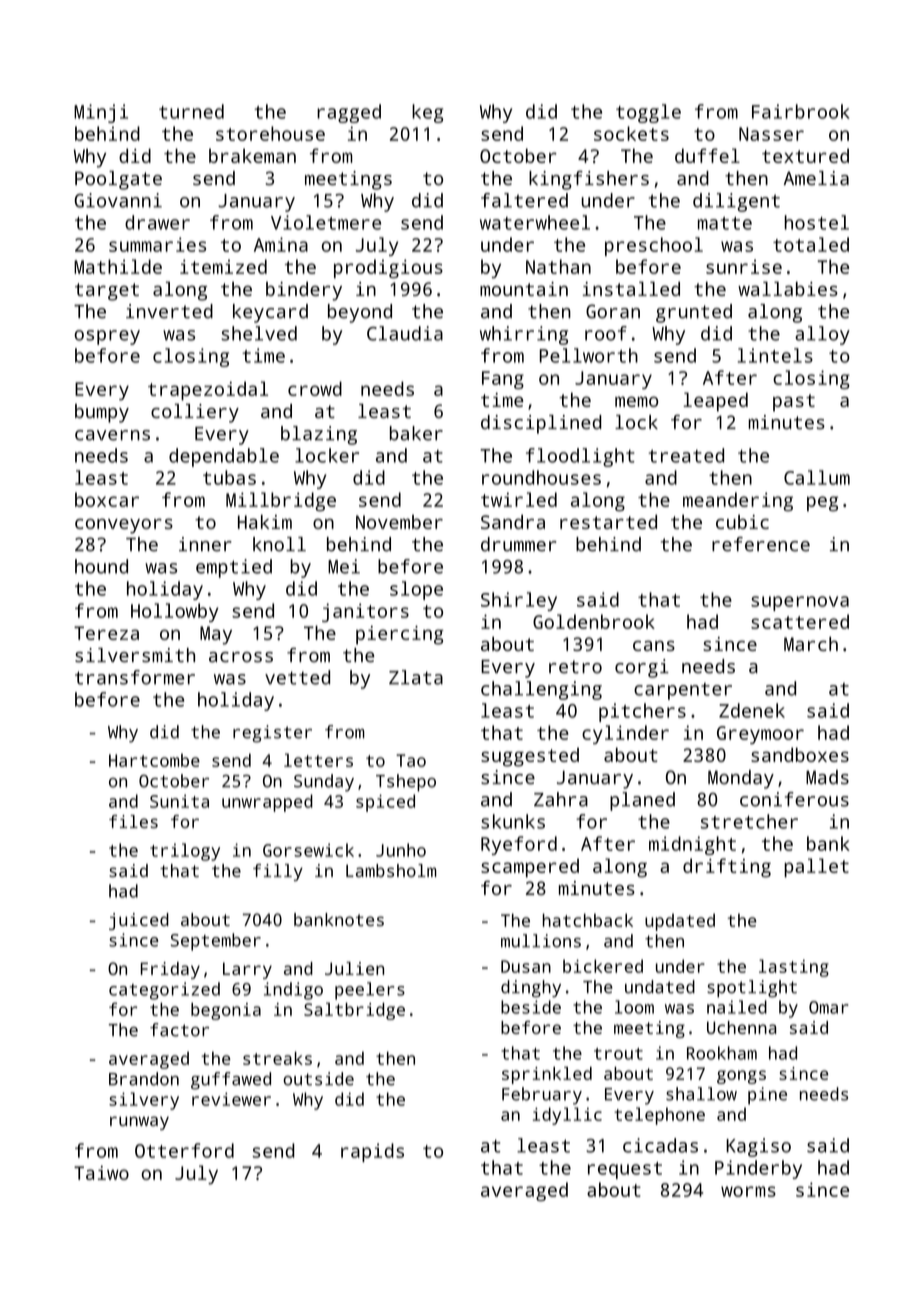  Describe the element at coordinates (513, 821) in the screenshot. I see `skunks` at that location.
